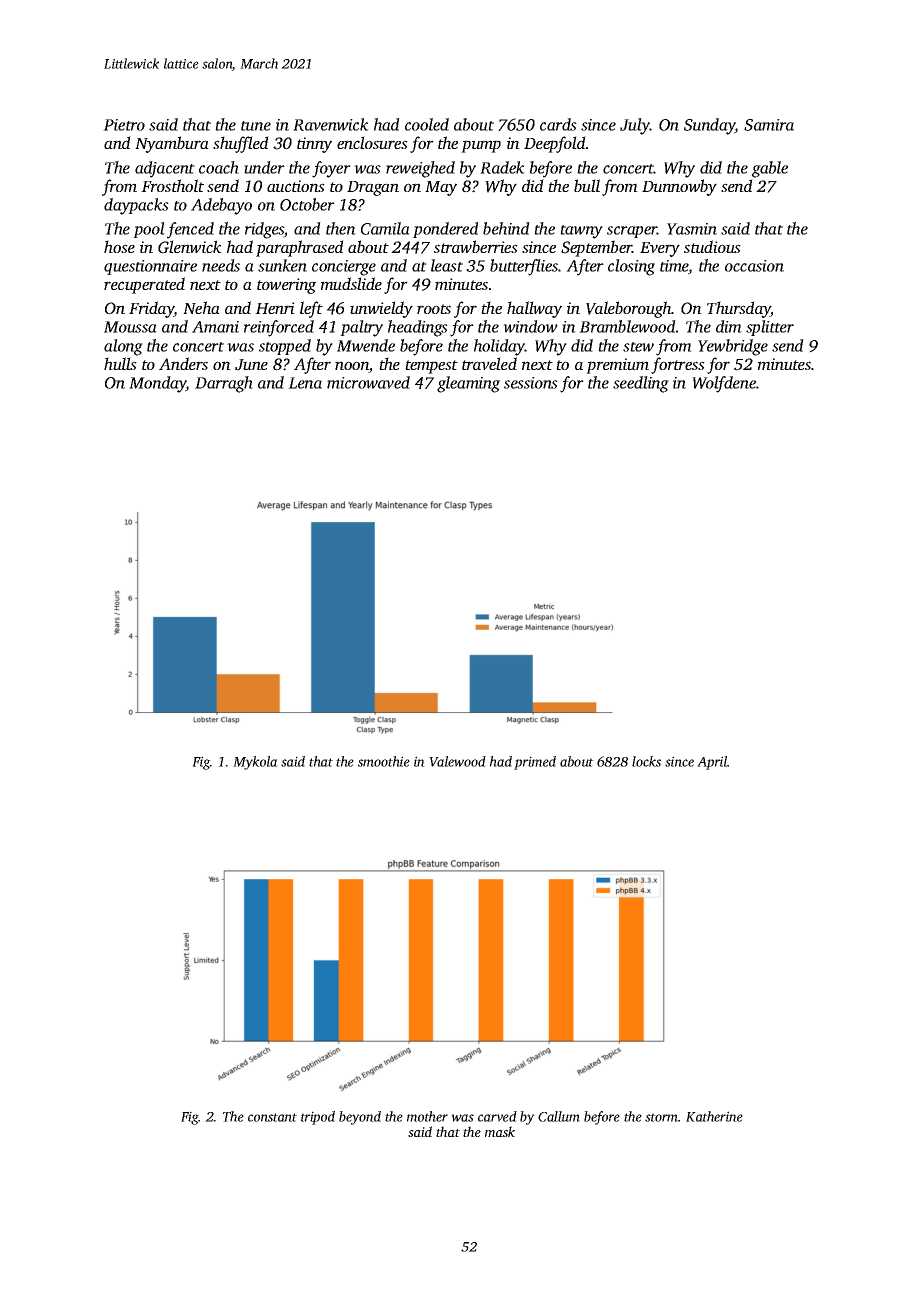 This screenshot has width=924, height=1308. What do you see at coordinates (256, 126) in the screenshot?
I see `tune` at bounding box center [256, 126].
